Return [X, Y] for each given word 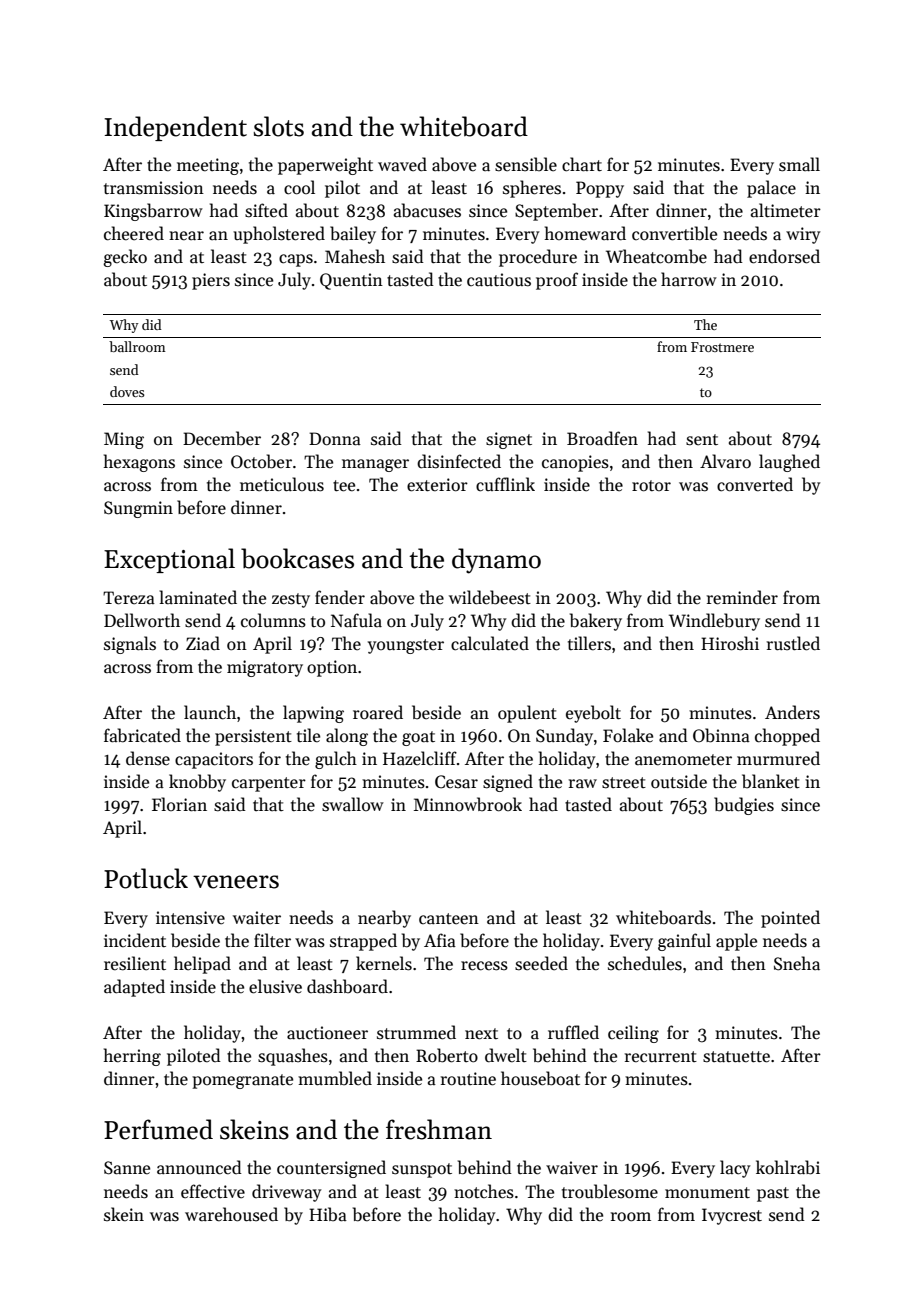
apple [736, 942]
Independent [175, 128]
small [799, 164]
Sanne [127, 1168]
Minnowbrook [468, 804]
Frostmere [722, 347]
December [222, 438]
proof [557, 281]
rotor [651, 486]
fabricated [142, 735]
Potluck [146, 878]
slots [279, 126]
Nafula [356, 620]
